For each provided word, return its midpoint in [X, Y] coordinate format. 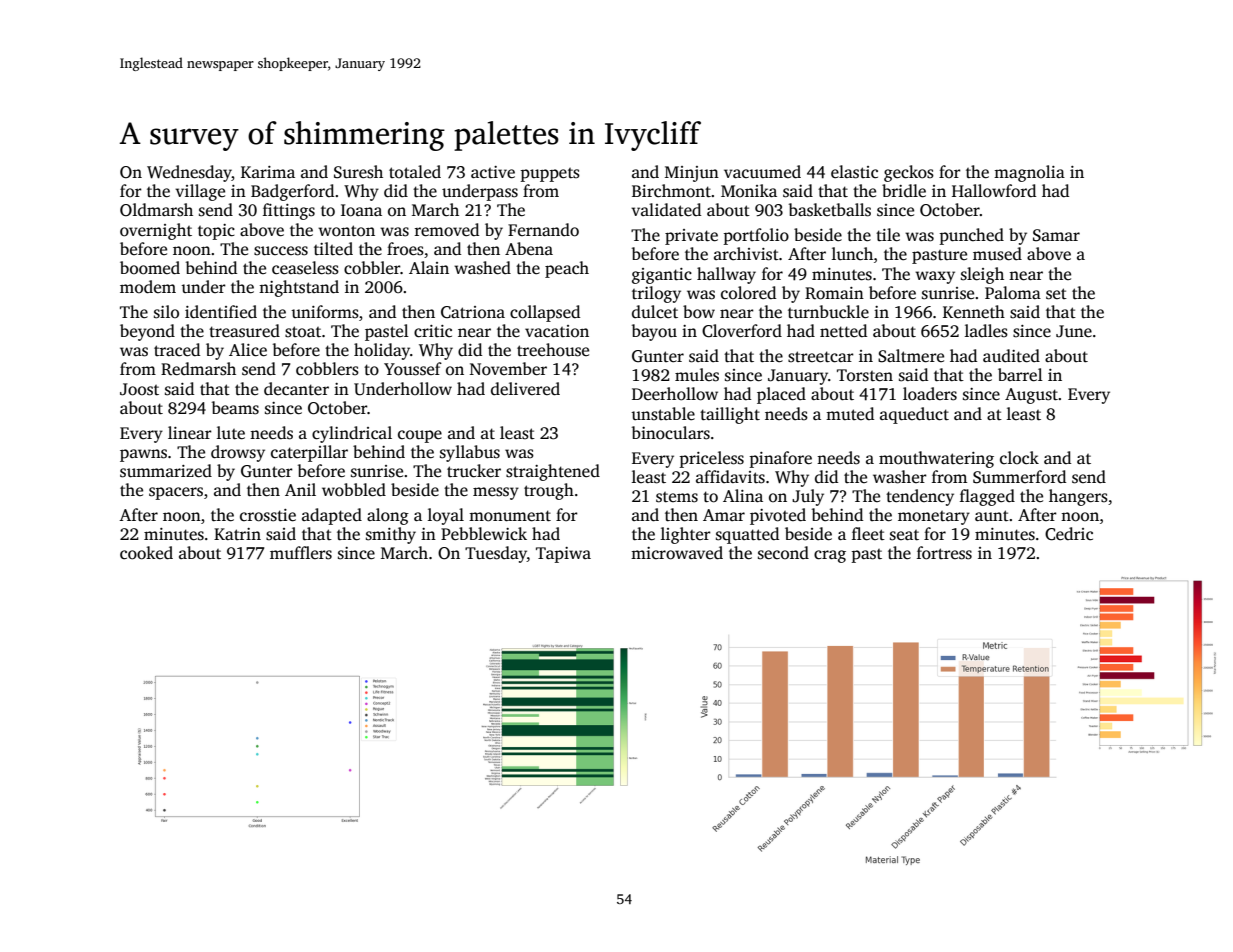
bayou [654, 332]
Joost [139, 389]
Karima [268, 172]
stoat [303, 332]
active [493, 172]
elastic [854, 172]
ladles [986, 331]
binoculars [671, 433]
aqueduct [914, 415]
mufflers [301, 553]
